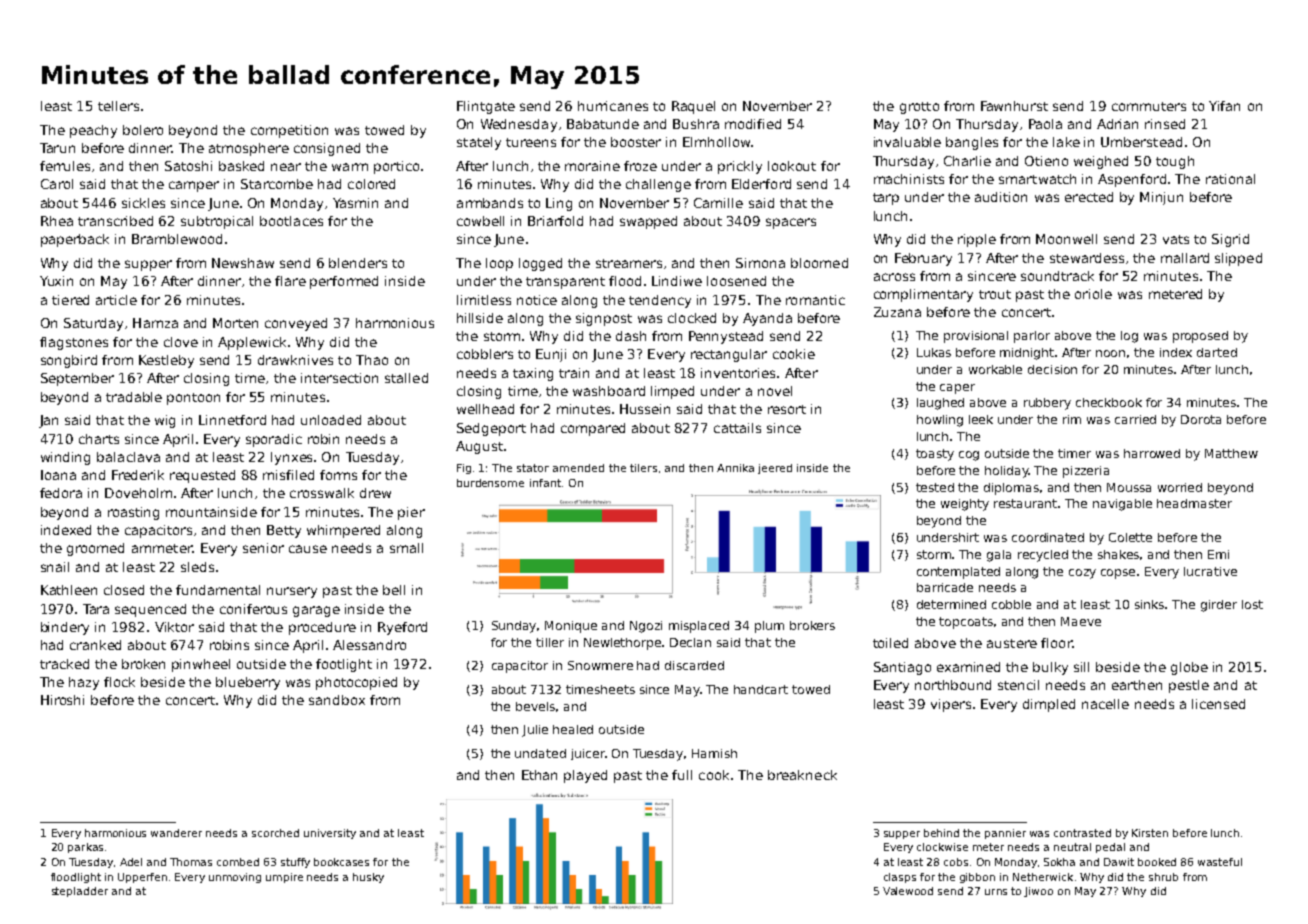 The width and height of the document is (1308, 924). What do you see at coordinates (693, 107) in the document?
I see `Raquel` at bounding box center [693, 107].
